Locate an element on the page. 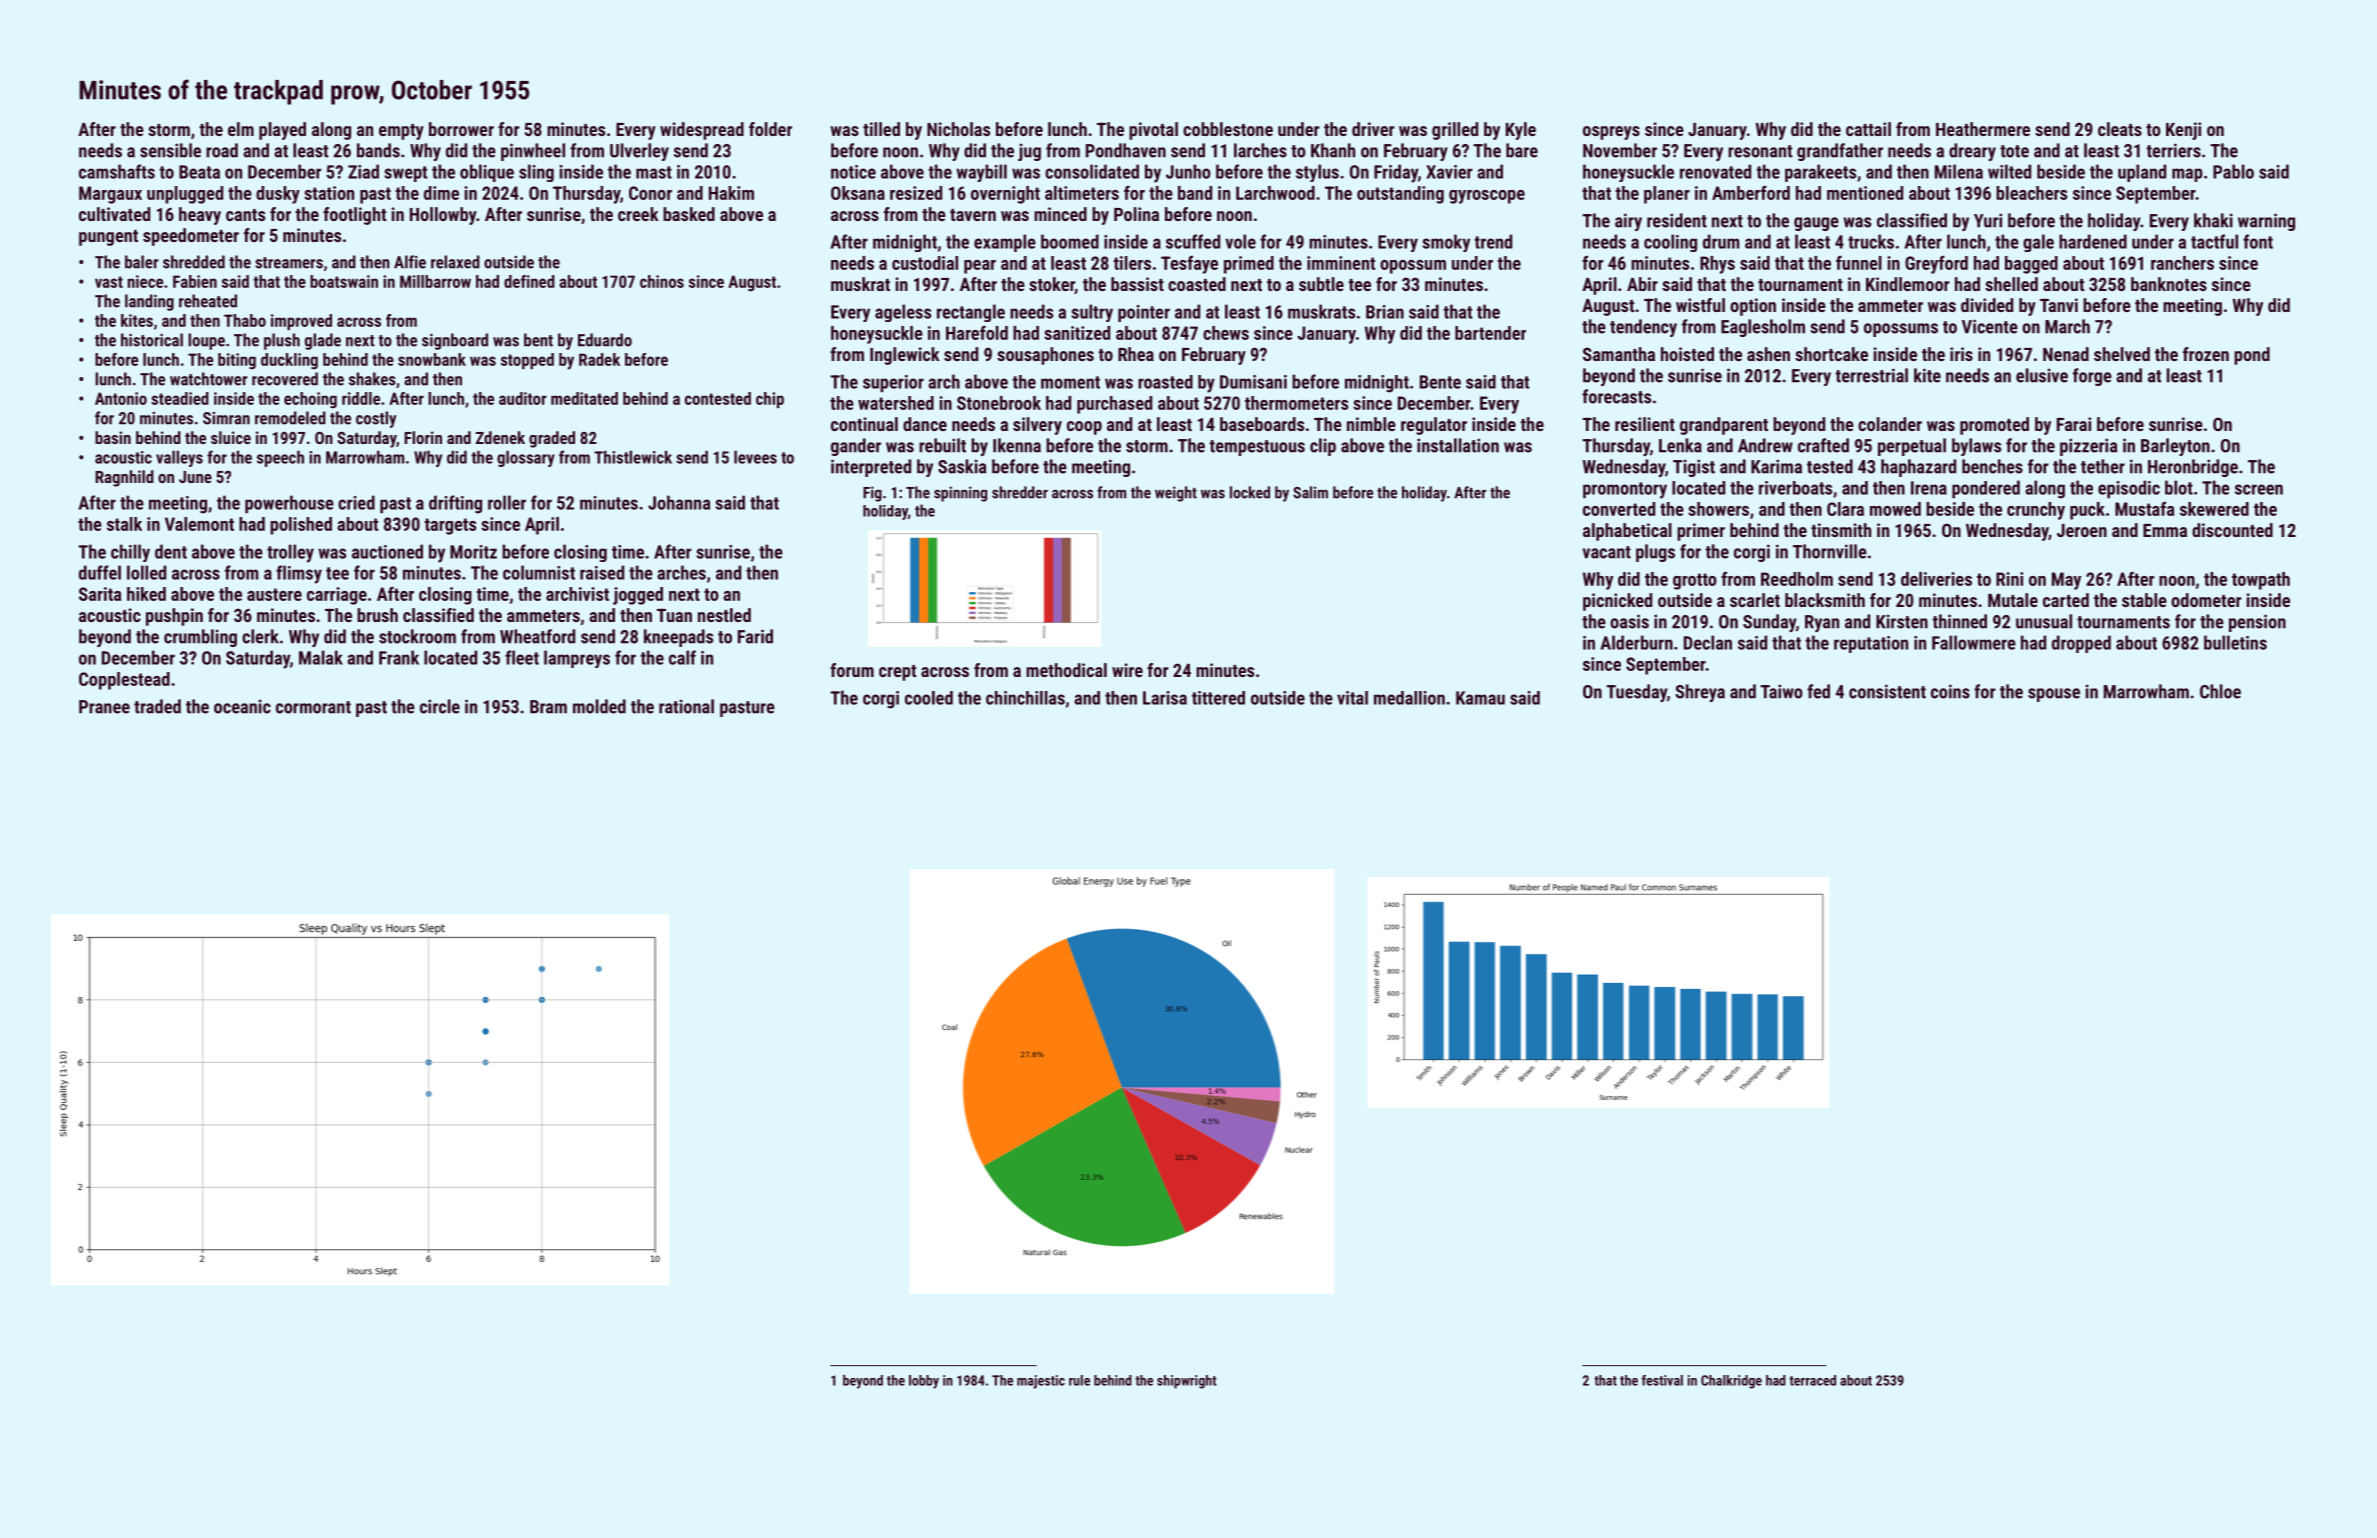 This image has width=2377, height=1538. lobby is located at coordinates (924, 1382).
